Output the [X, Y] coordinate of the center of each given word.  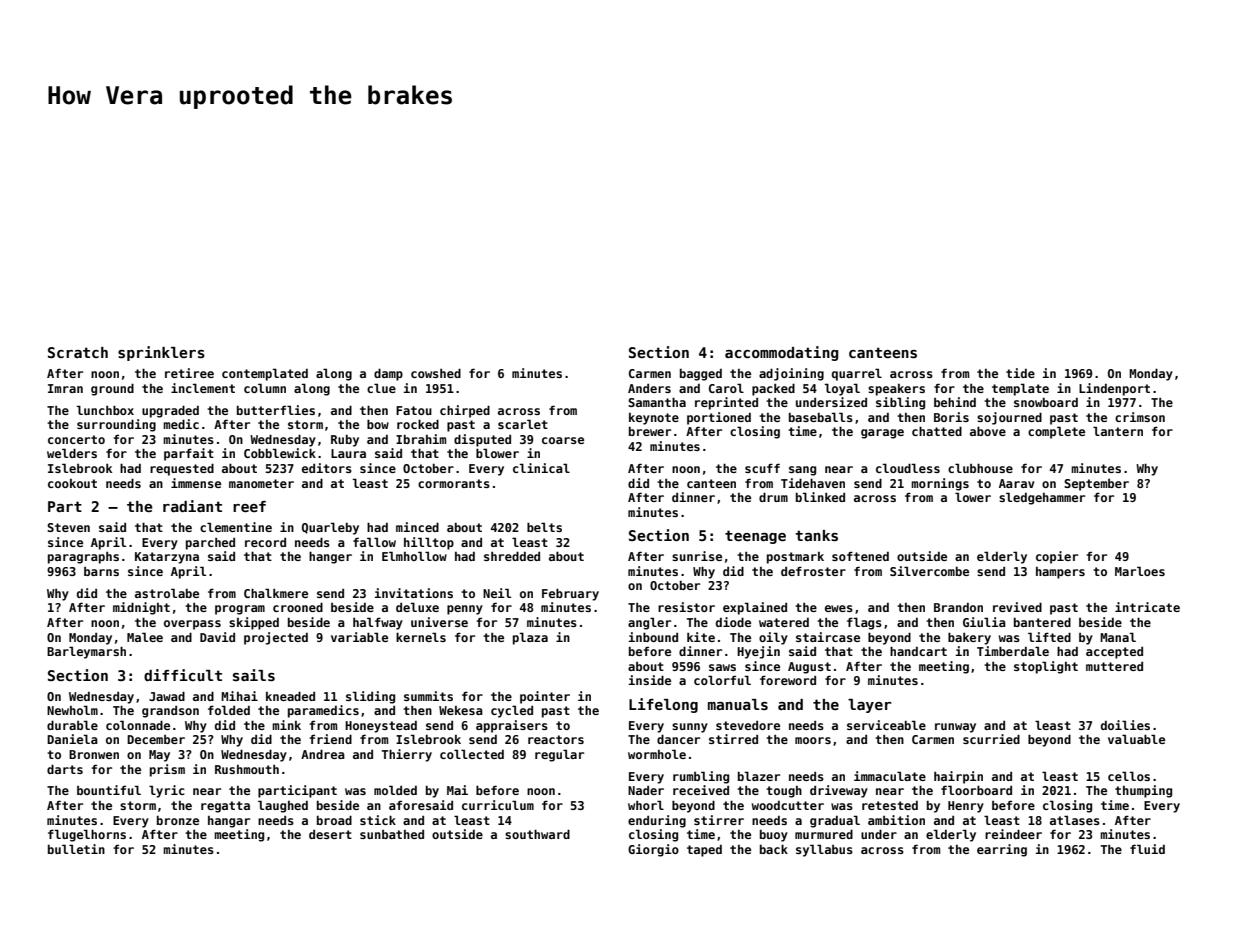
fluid [1147, 849]
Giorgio [653, 850]
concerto [76, 439]
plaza [530, 638]
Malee [145, 637]
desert [330, 834]
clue [381, 388]
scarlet [523, 424]
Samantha [657, 402]
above [988, 431]
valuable [1136, 739]
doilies [1125, 725]
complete [1056, 432]
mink [286, 725]
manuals [738, 704]
